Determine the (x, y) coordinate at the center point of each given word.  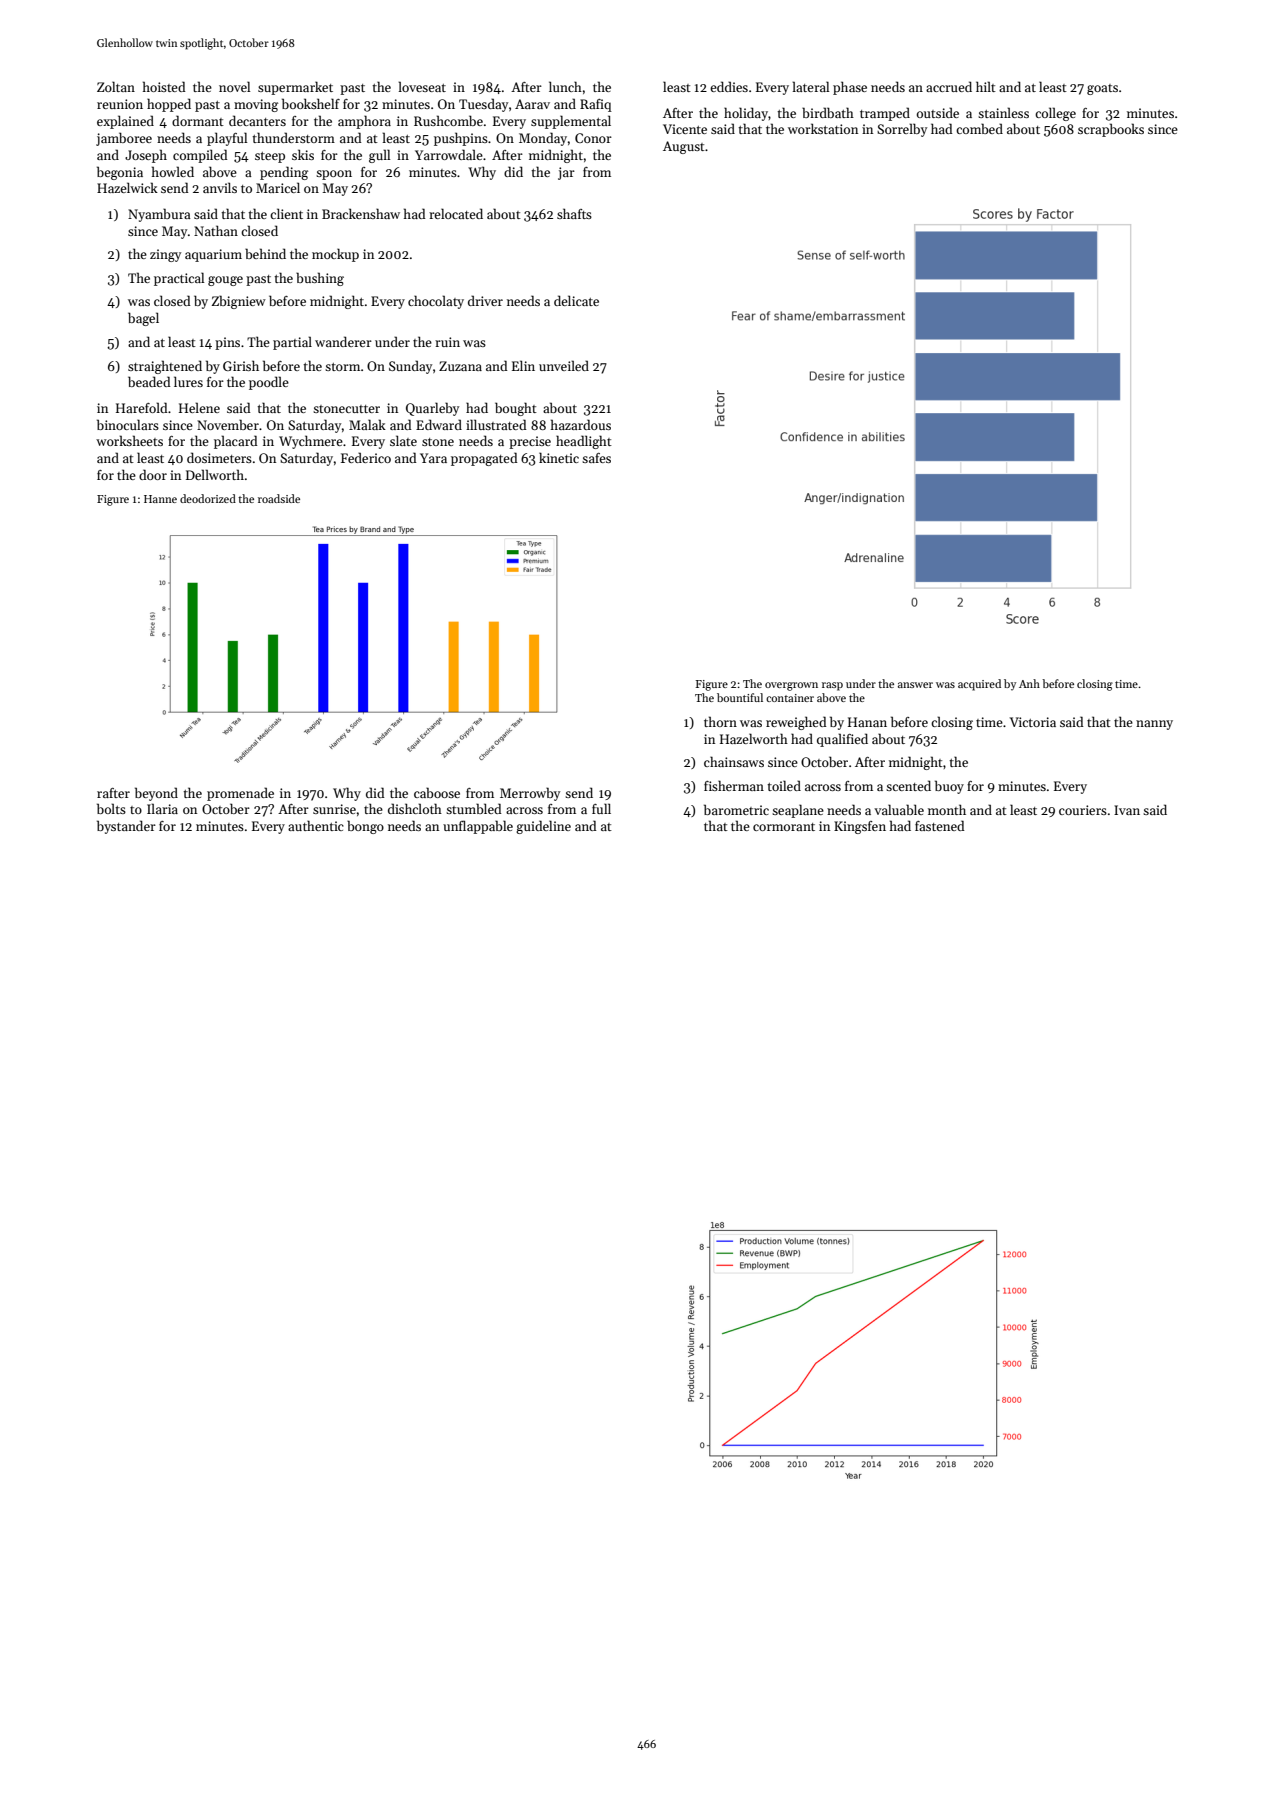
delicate (576, 300)
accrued (949, 86)
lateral (810, 86)
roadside (279, 498)
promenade (240, 794)
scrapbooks (1111, 130)
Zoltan (116, 86)
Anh (1029, 683)
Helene (199, 407)
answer (915, 685)
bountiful (740, 697)
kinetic (559, 457)
